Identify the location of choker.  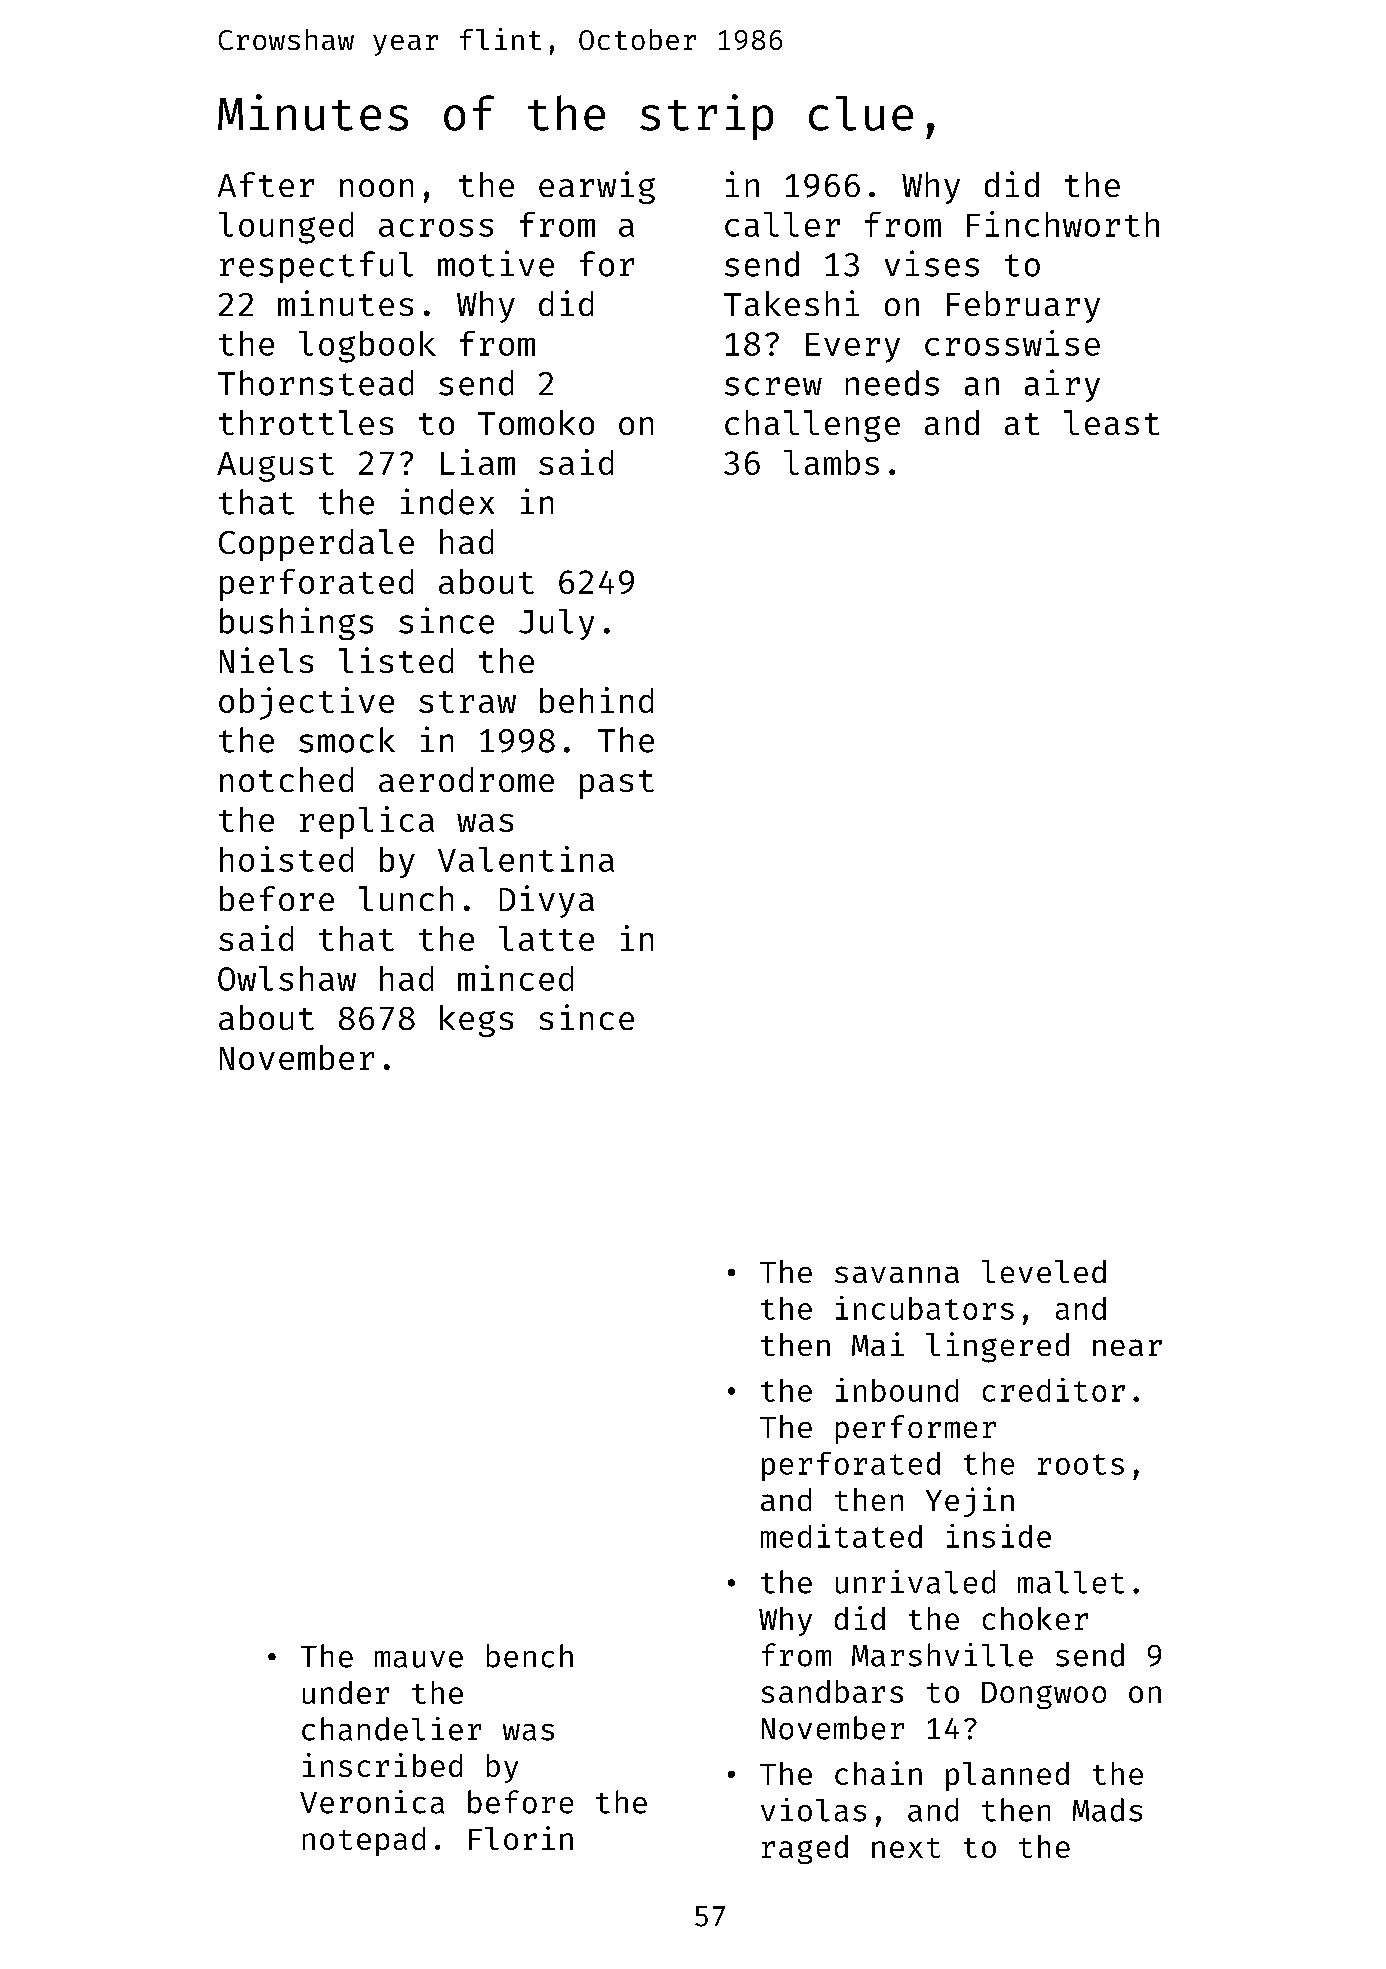
(1035, 1618).
